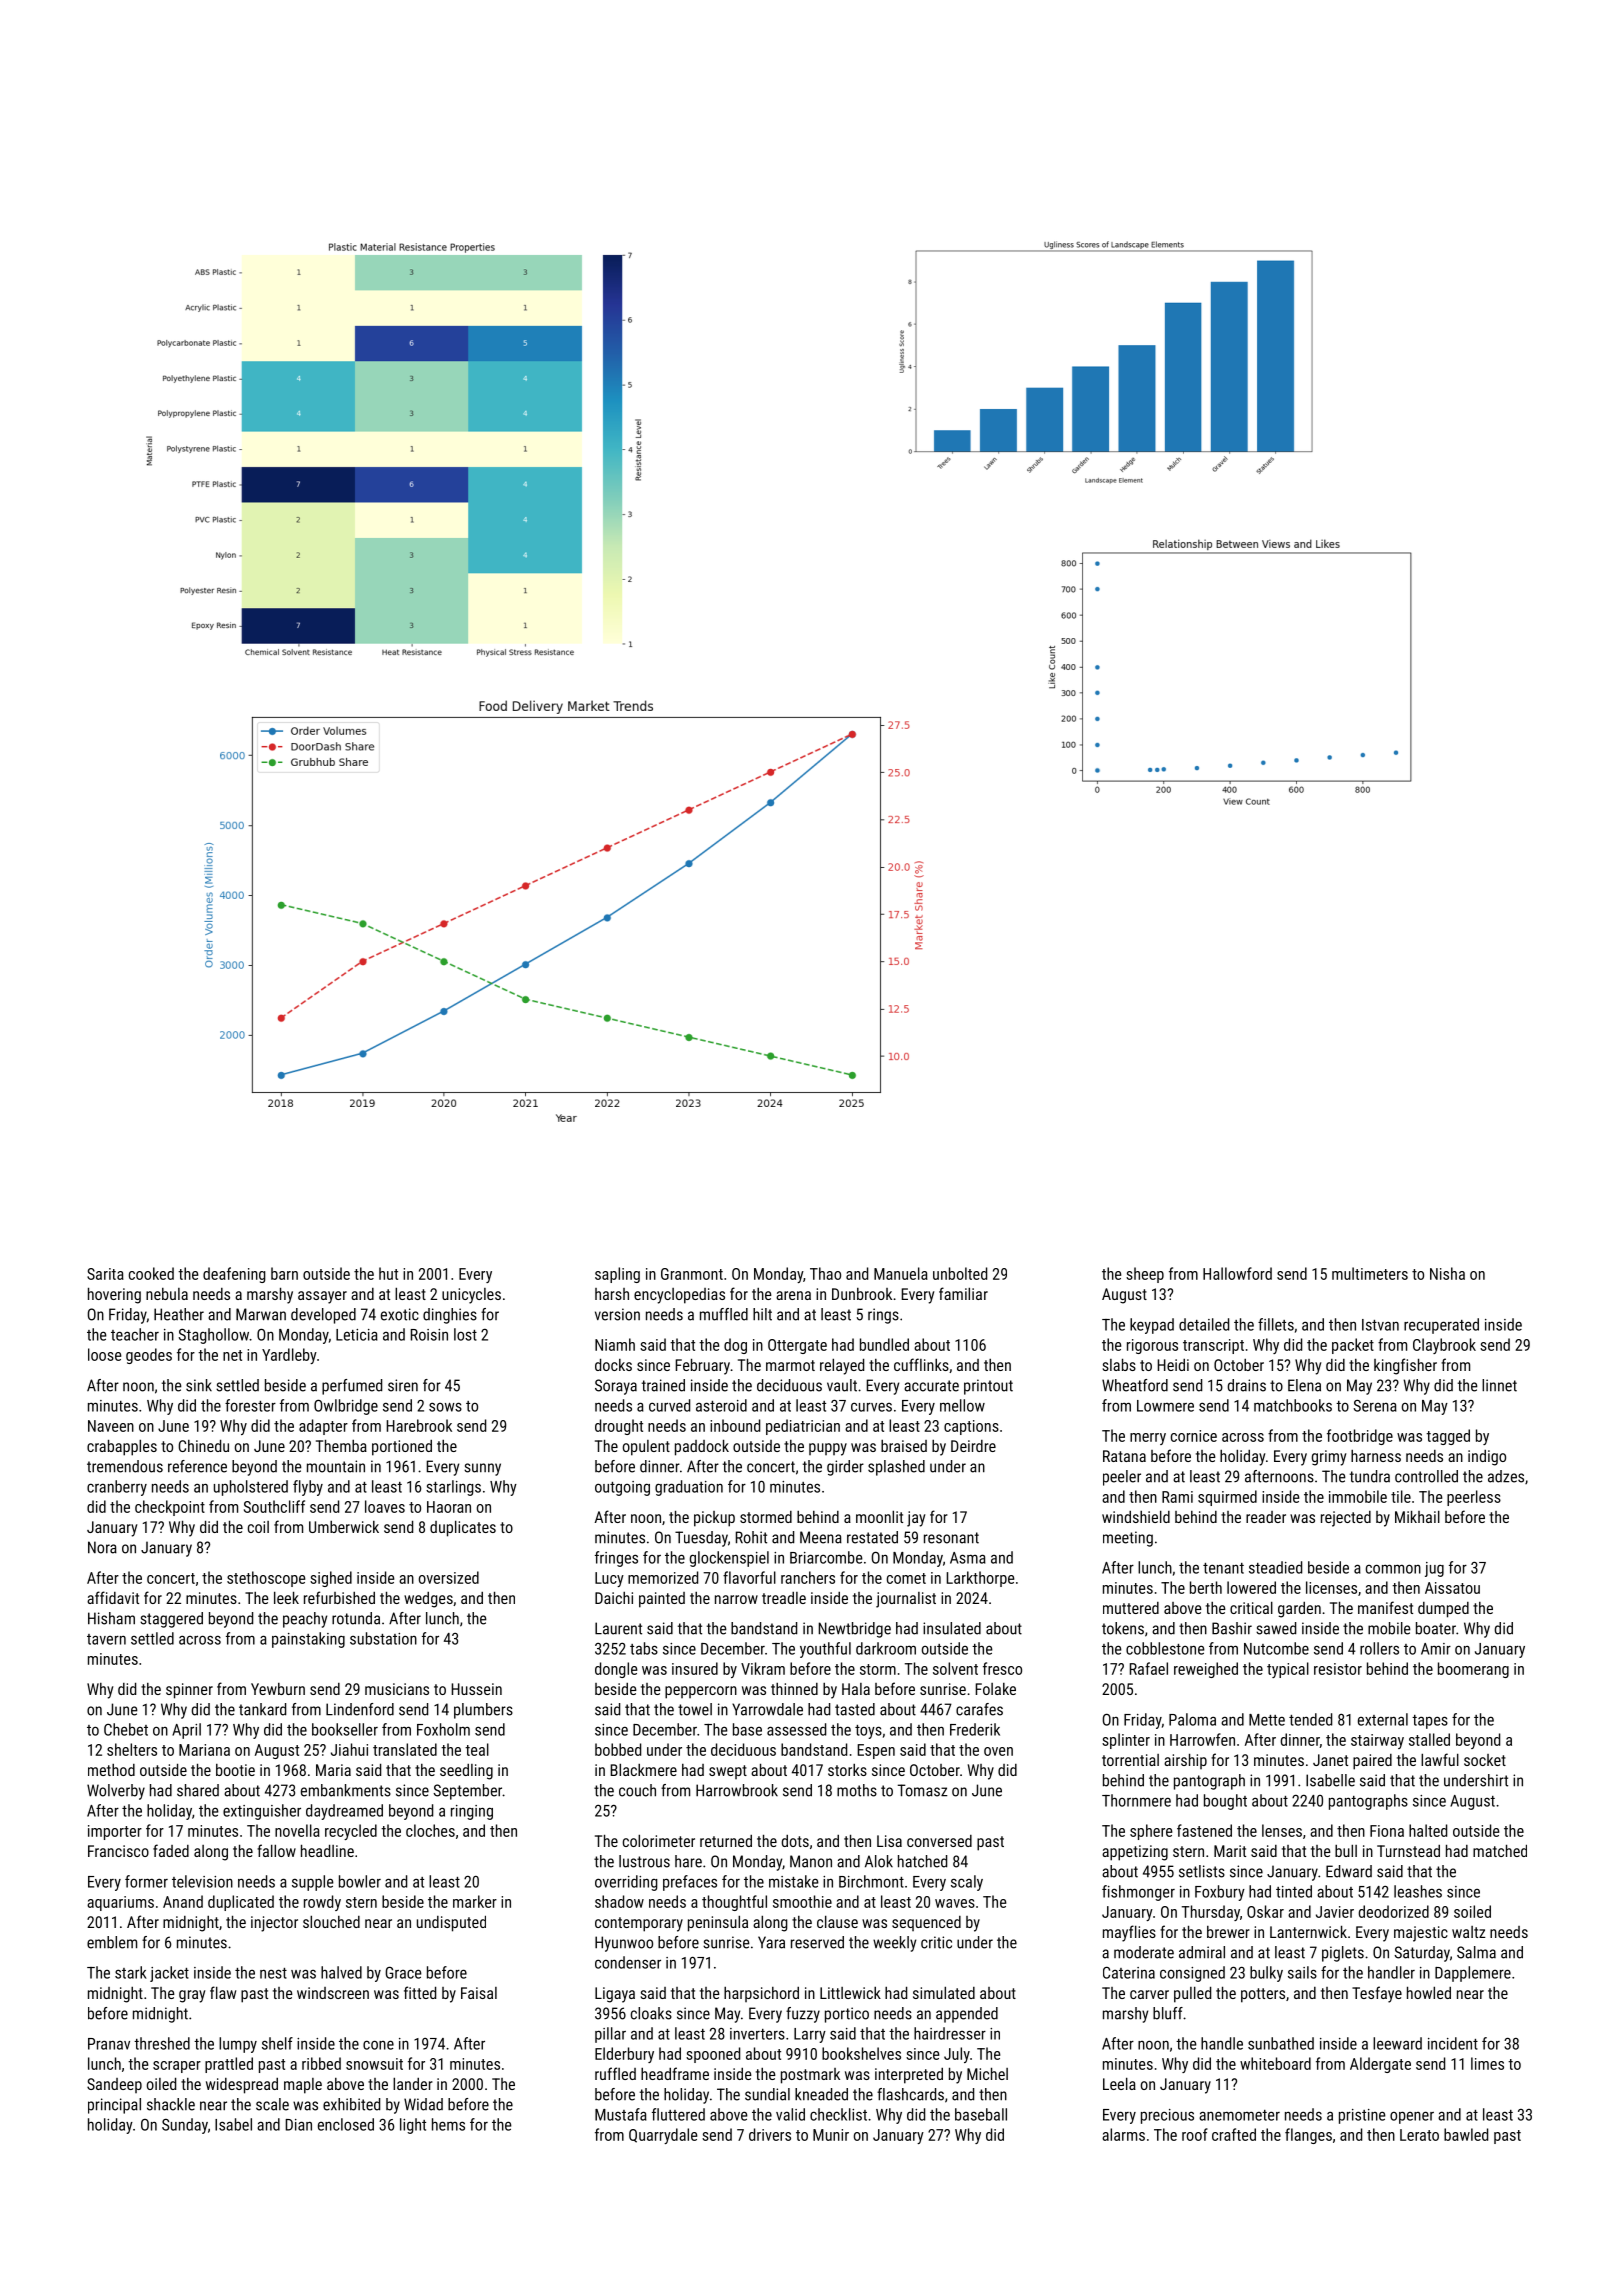 The width and height of the screenshot is (1620, 2292). I want to click on fastened, so click(1204, 1830).
